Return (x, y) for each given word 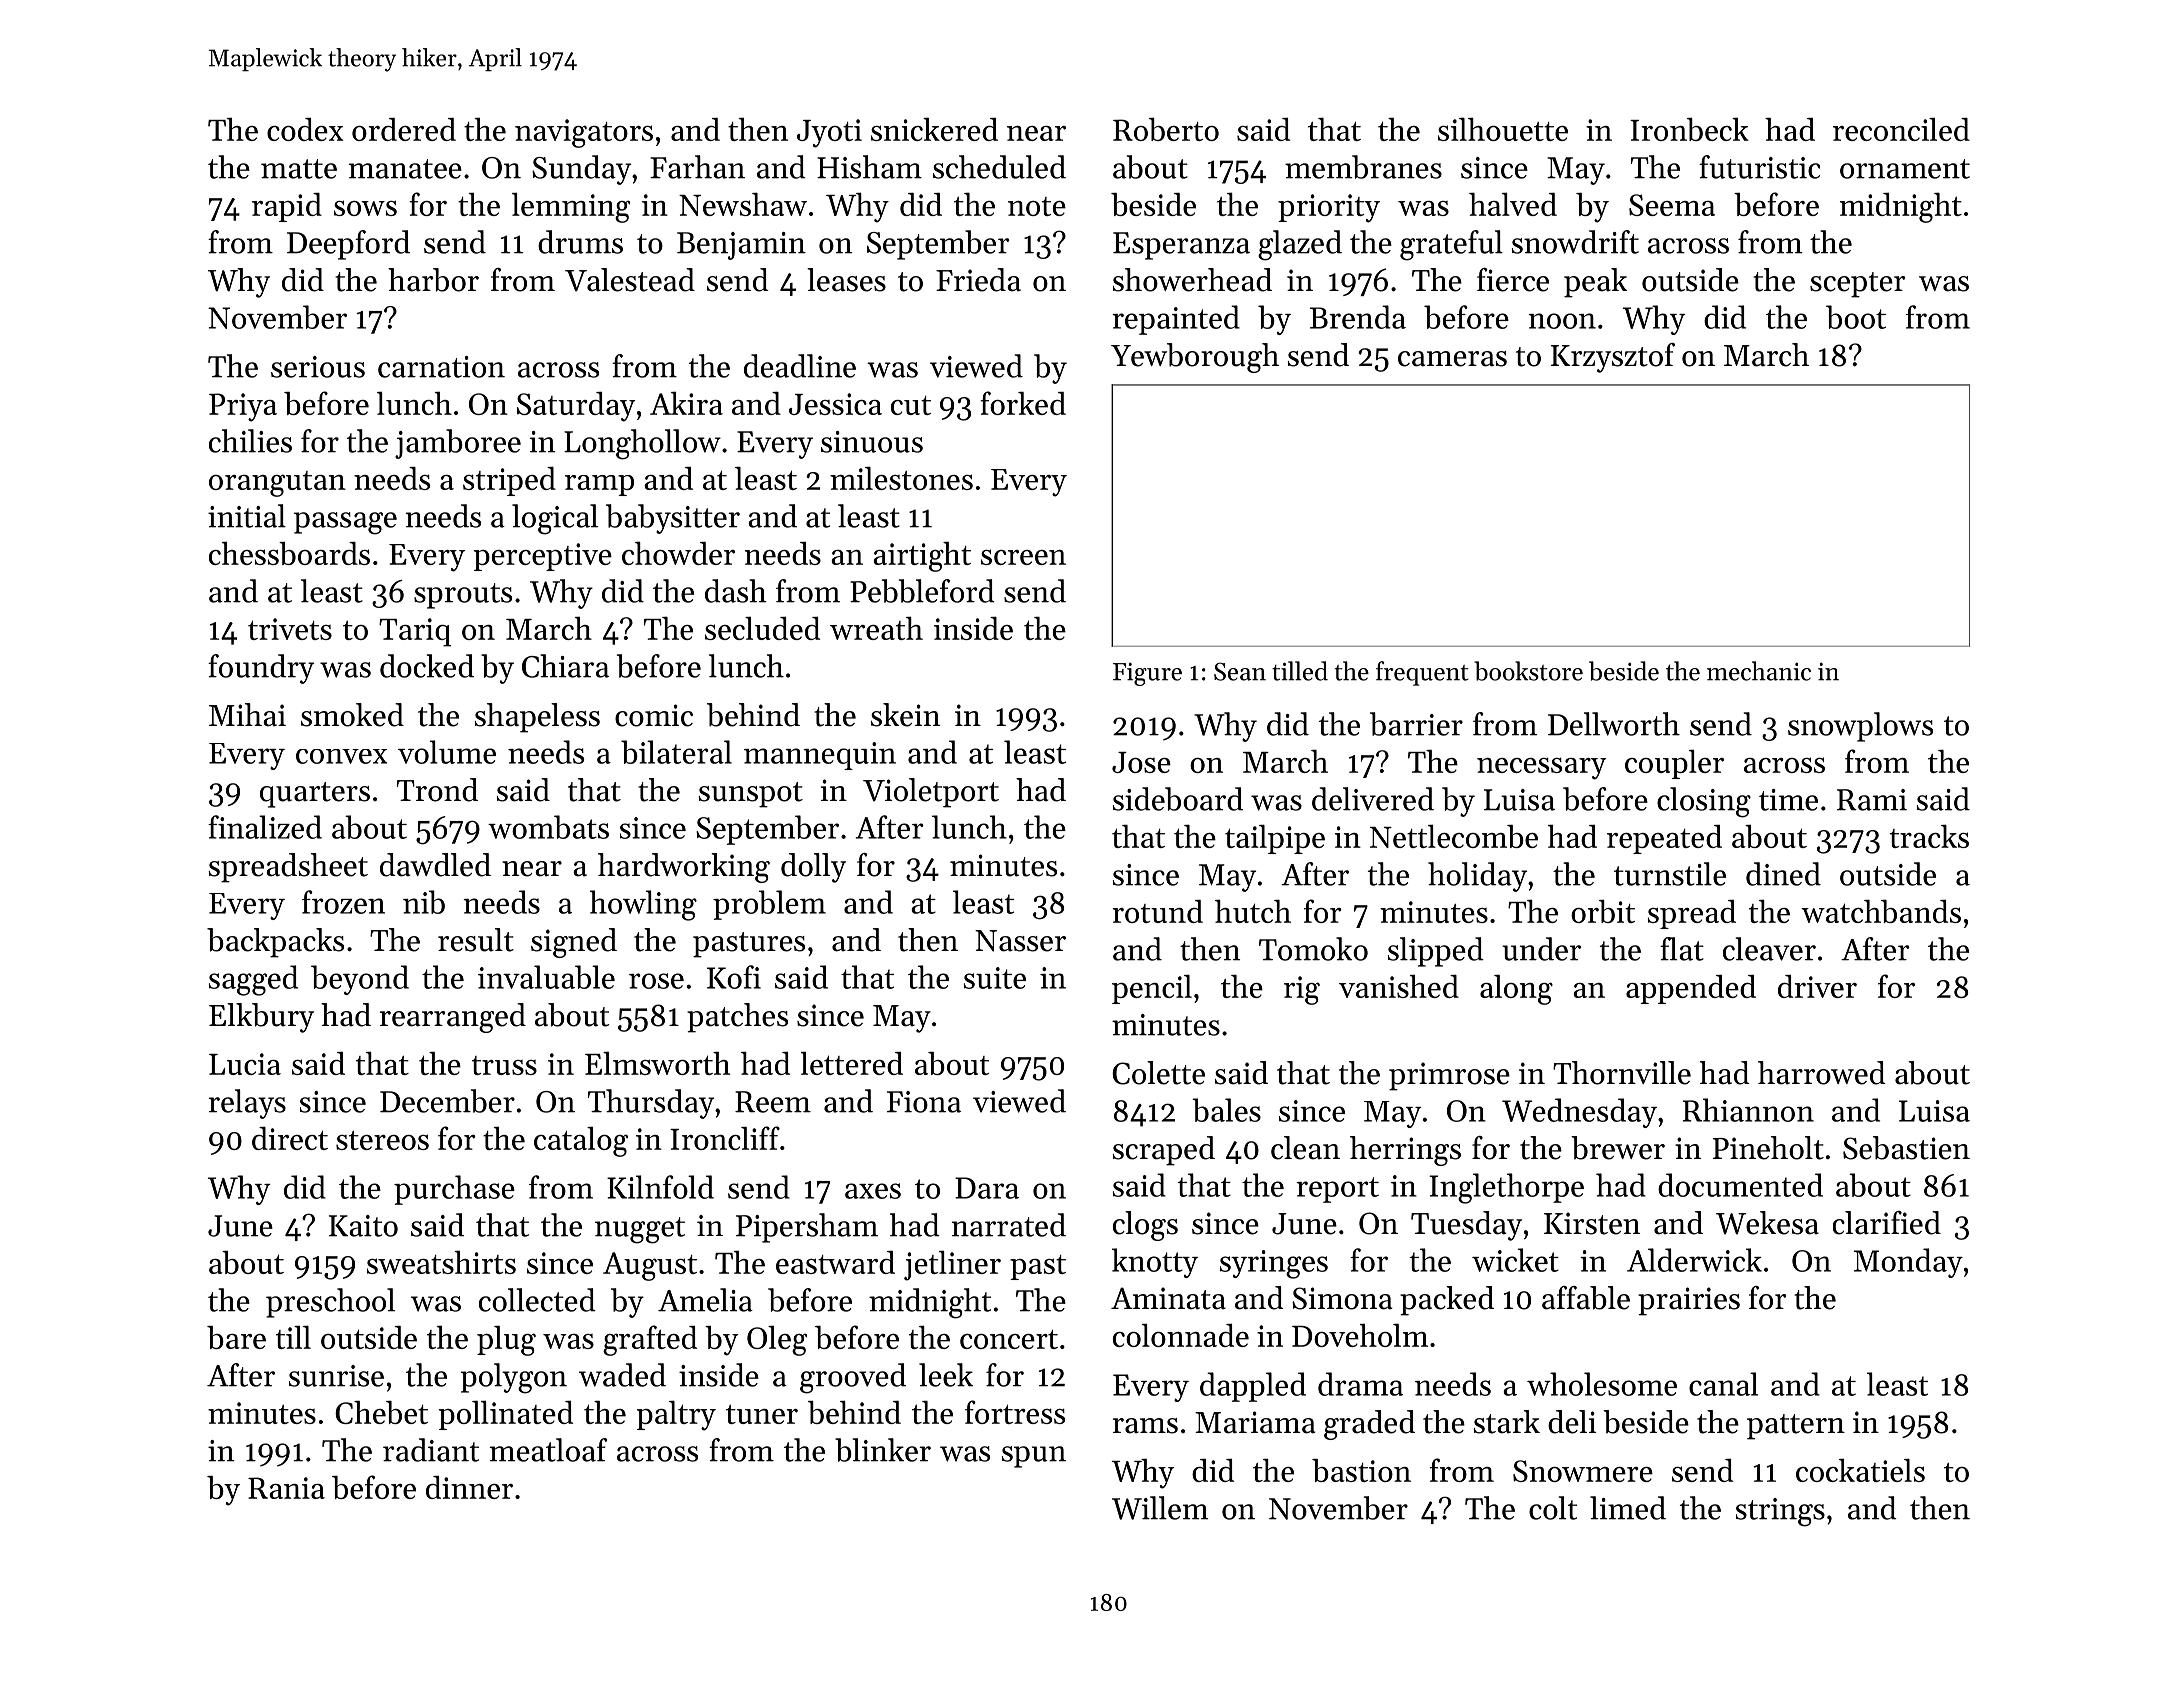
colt (1553, 1508)
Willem (1160, 1508)
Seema (1672, 205)
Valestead (630, 280)
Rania (286, 1488)
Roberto (1166, 129)
